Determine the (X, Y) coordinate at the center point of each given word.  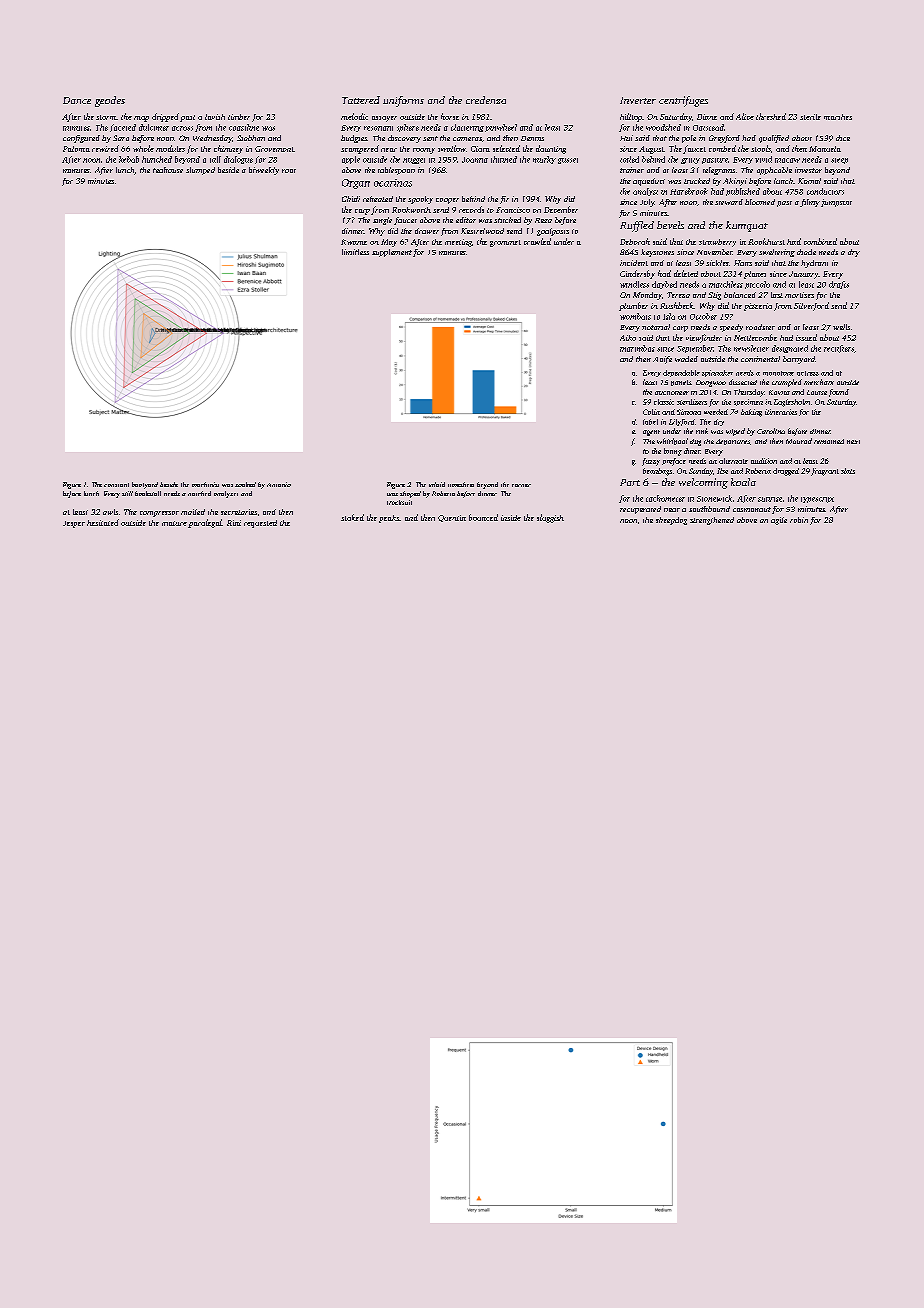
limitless (355, 252)
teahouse (168, 170)
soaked (245, 484)
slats (848, 471)
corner (521, 485)
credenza (486, 100)
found (839, 393)
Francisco (513, 210)
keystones (657, 253)
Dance (77, 100)
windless (634, 284)
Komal (809, 181)
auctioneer (672, 393)
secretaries (239, 512)
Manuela (825, 149)
